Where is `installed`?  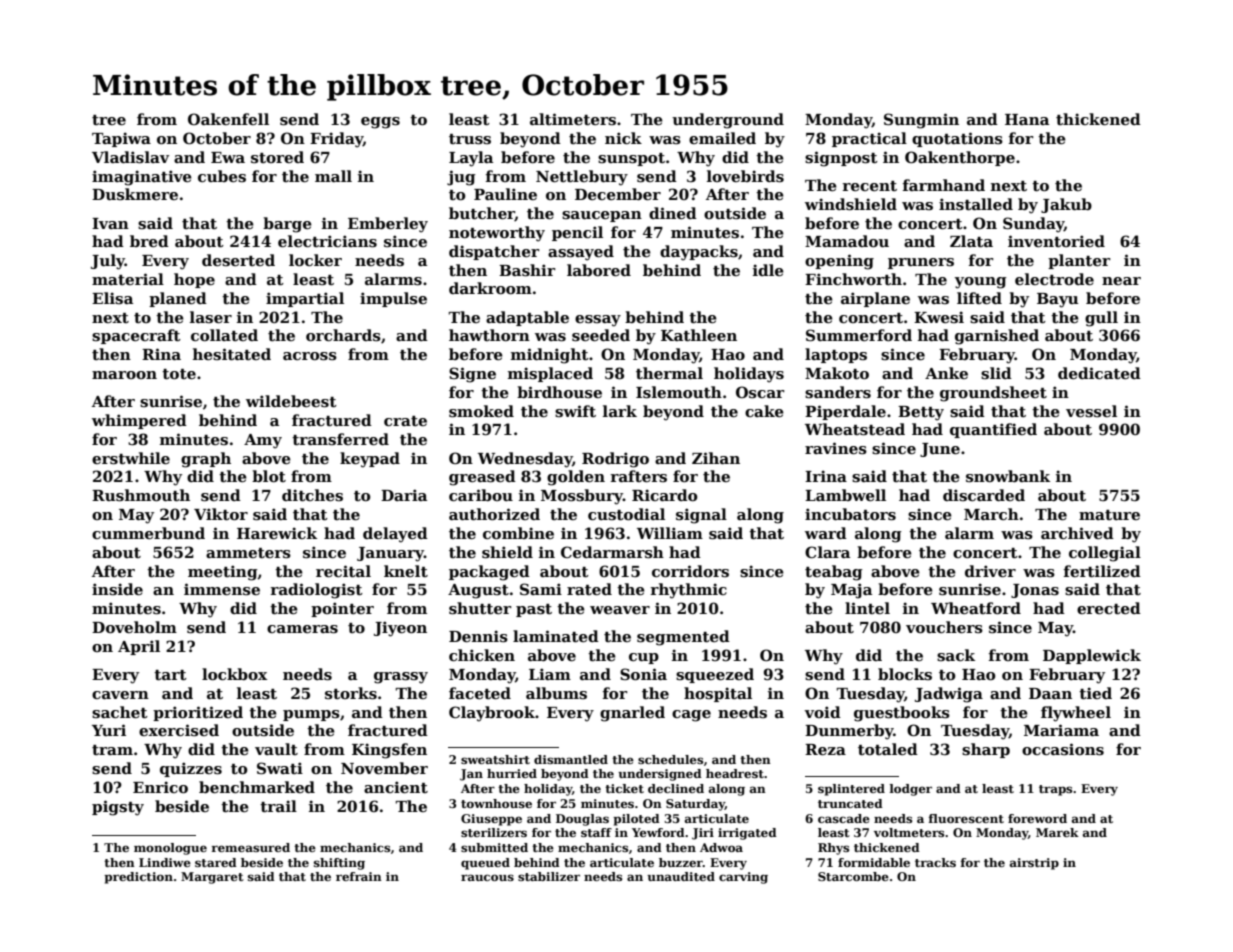
installed is located at coordinates (976, 204).
